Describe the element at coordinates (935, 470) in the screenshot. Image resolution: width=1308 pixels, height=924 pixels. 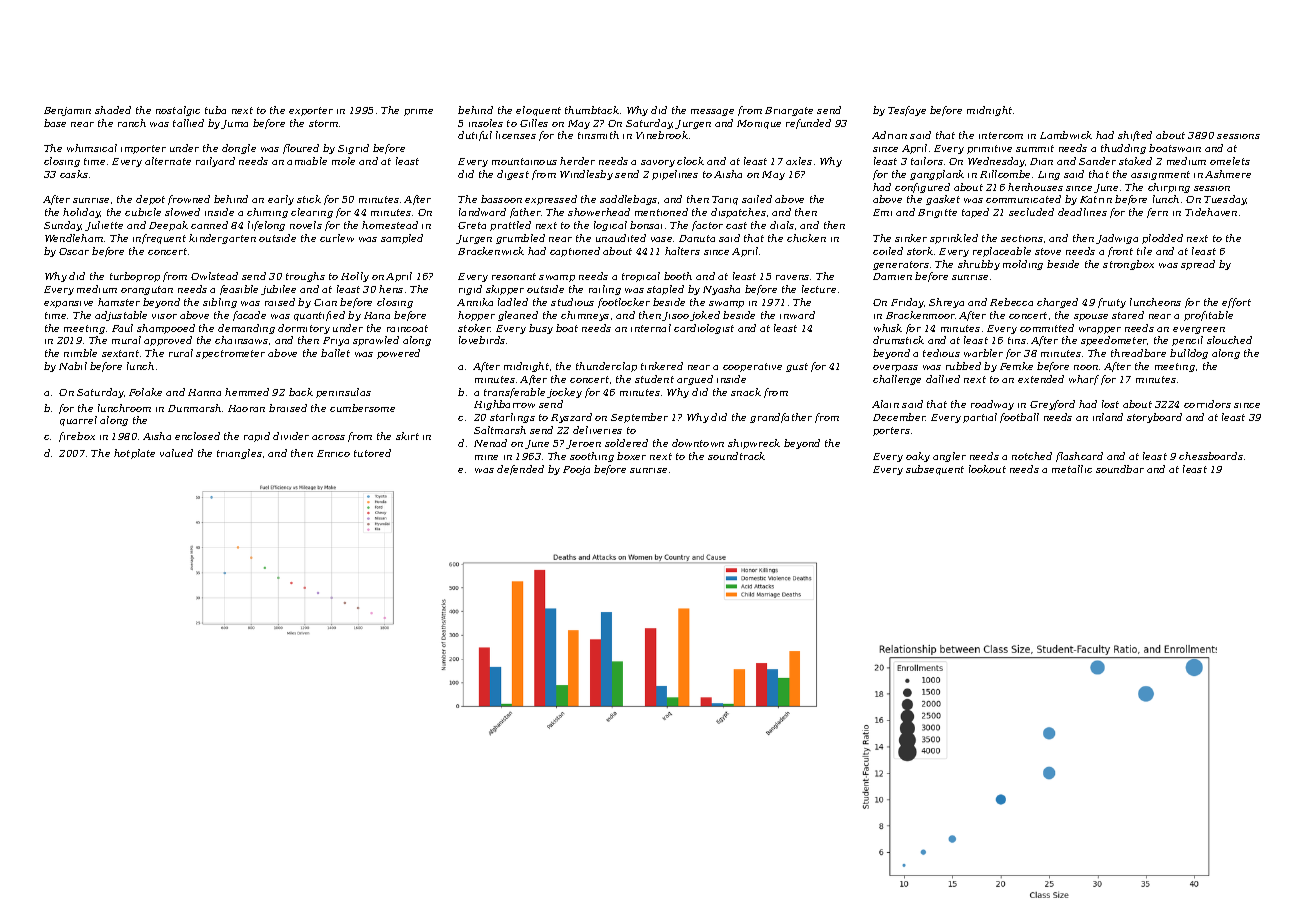
I see `subsequent` at that location.
